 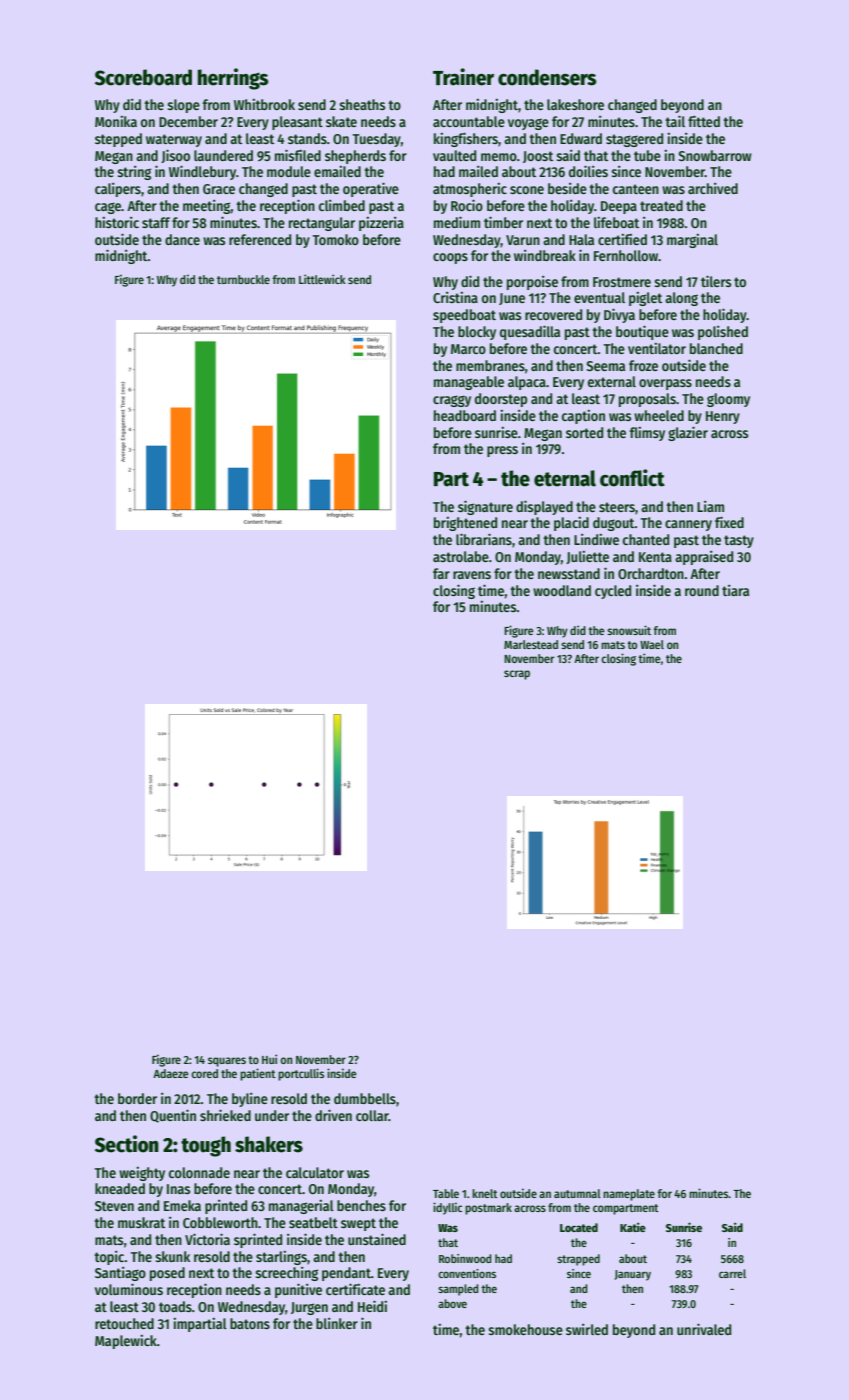 I want to click on referenced, so click(x=260, y=239).
